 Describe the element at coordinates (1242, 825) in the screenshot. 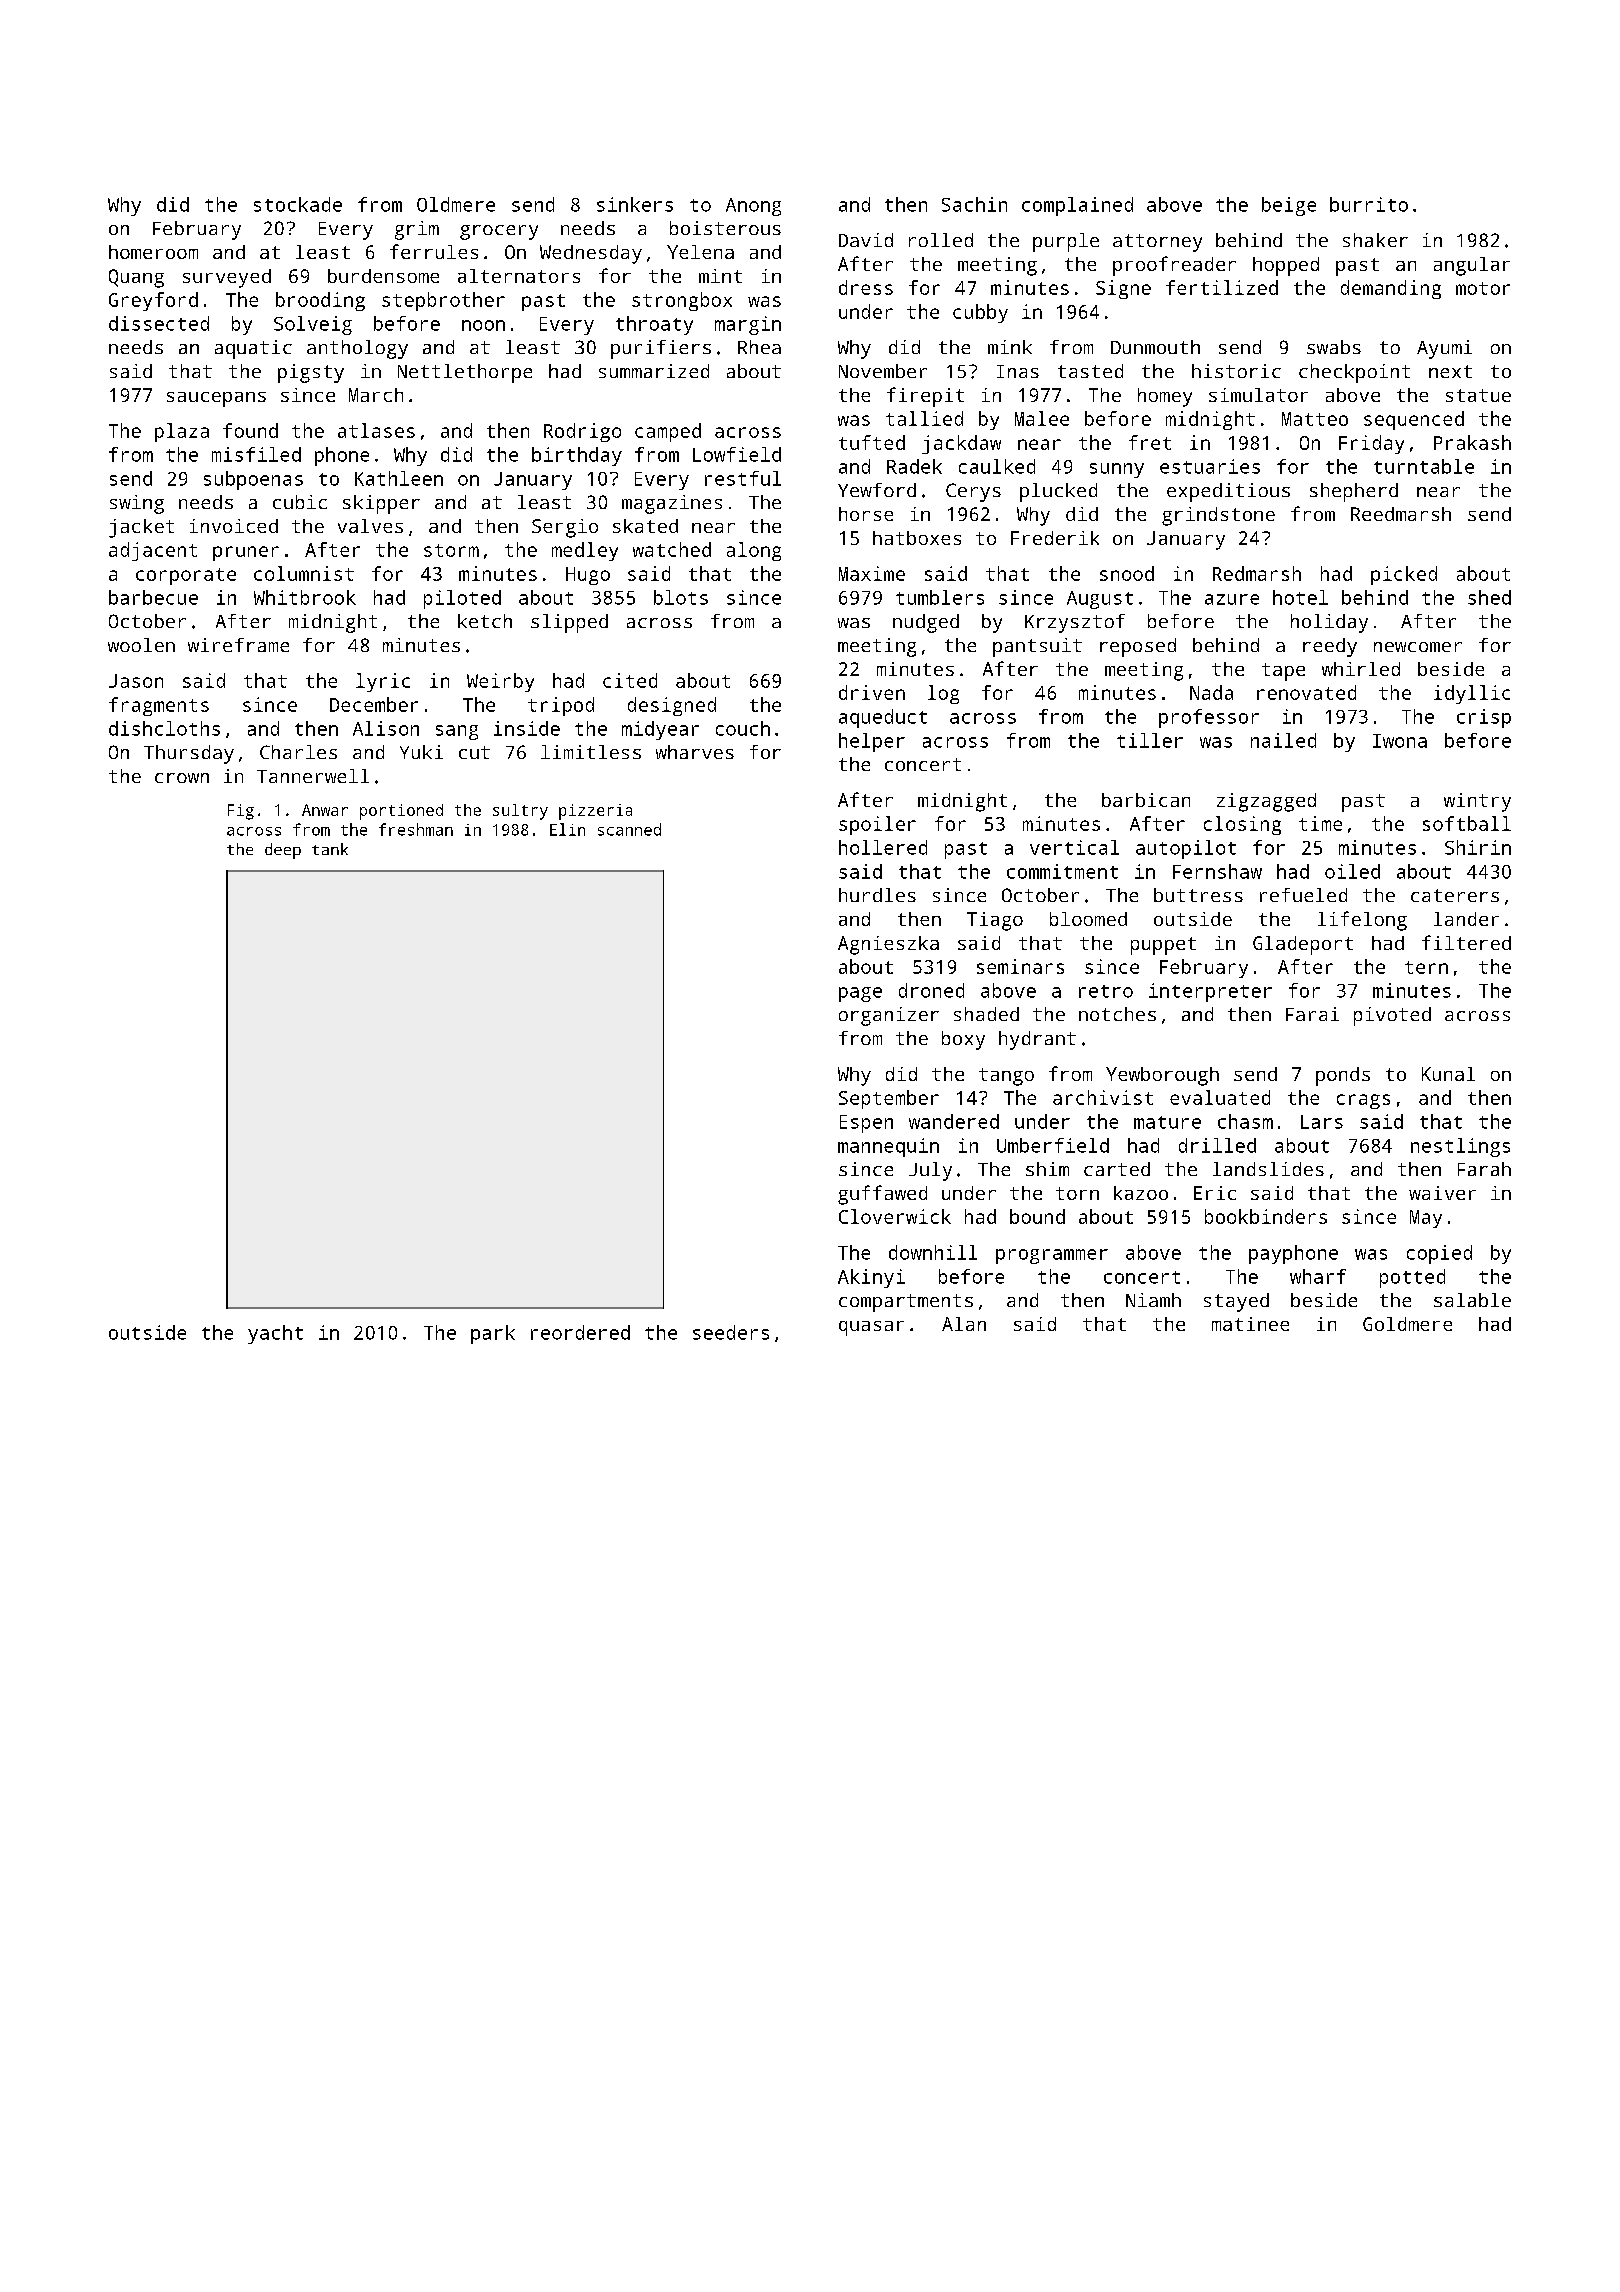

I see `closing` at that location.
